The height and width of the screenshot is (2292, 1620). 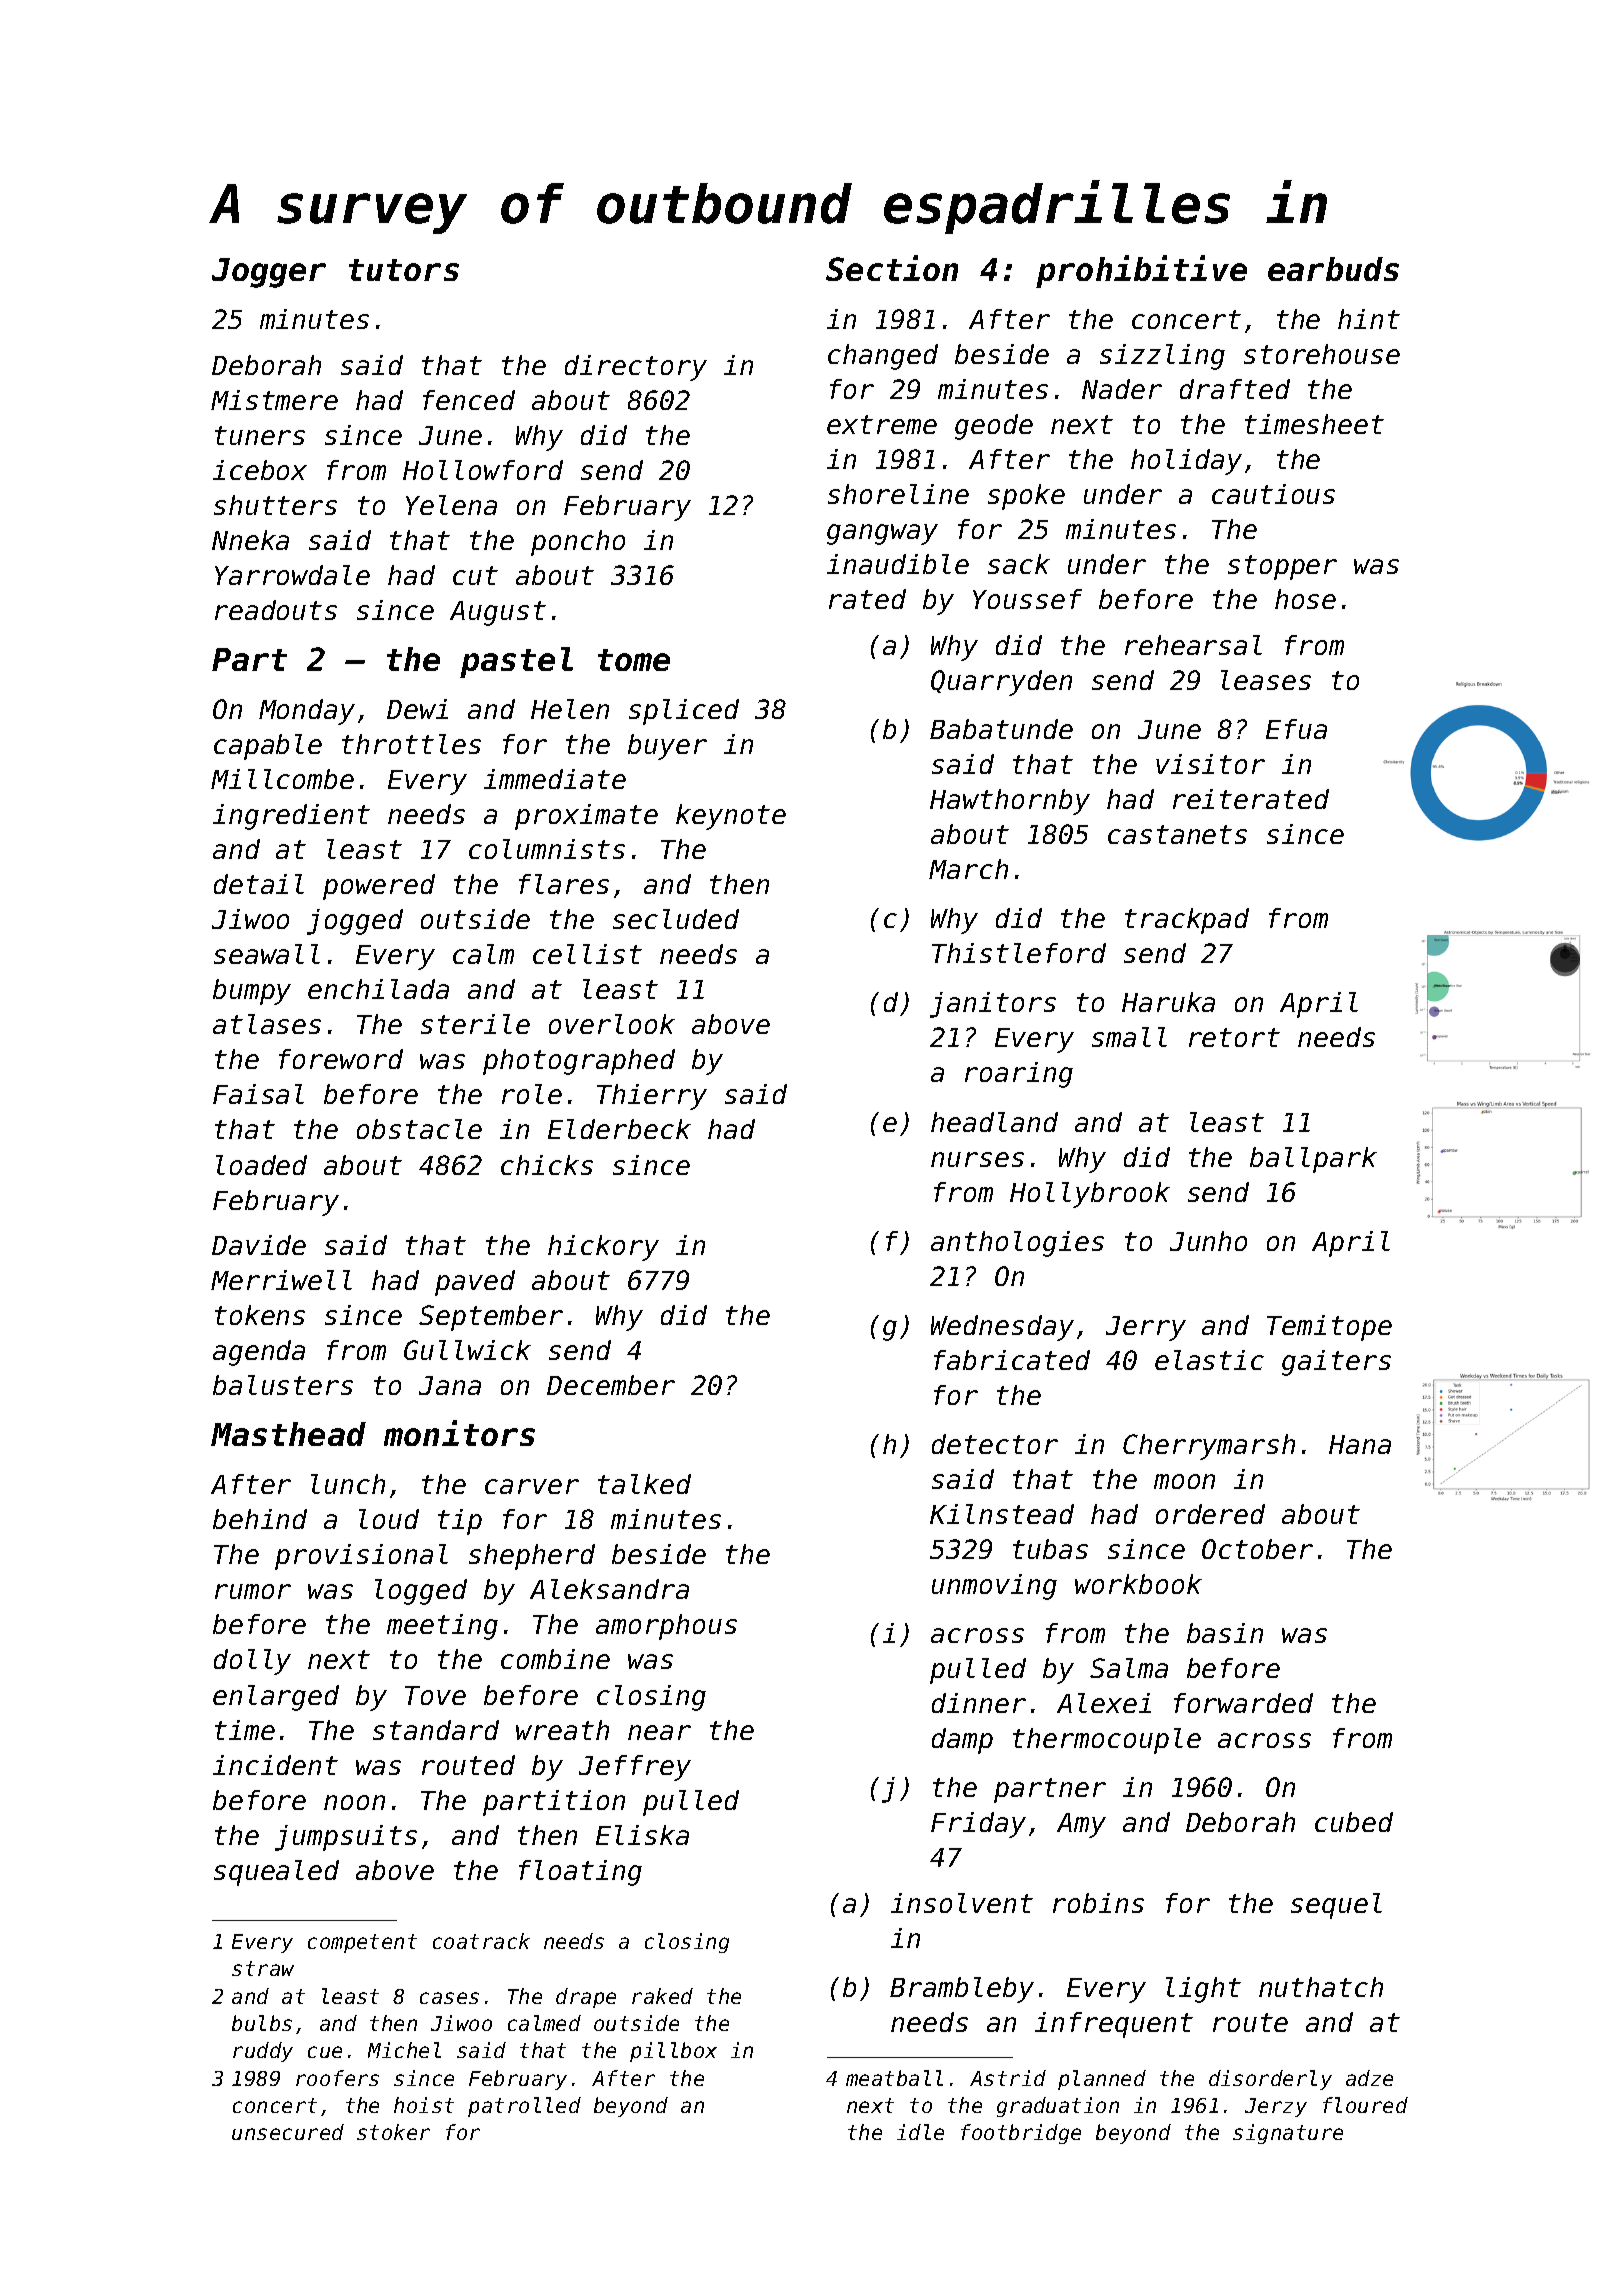 What do you see at coordinates (393, 2132) in the screenshot?
I see `stoker` at bounding box center [393, 2132].
